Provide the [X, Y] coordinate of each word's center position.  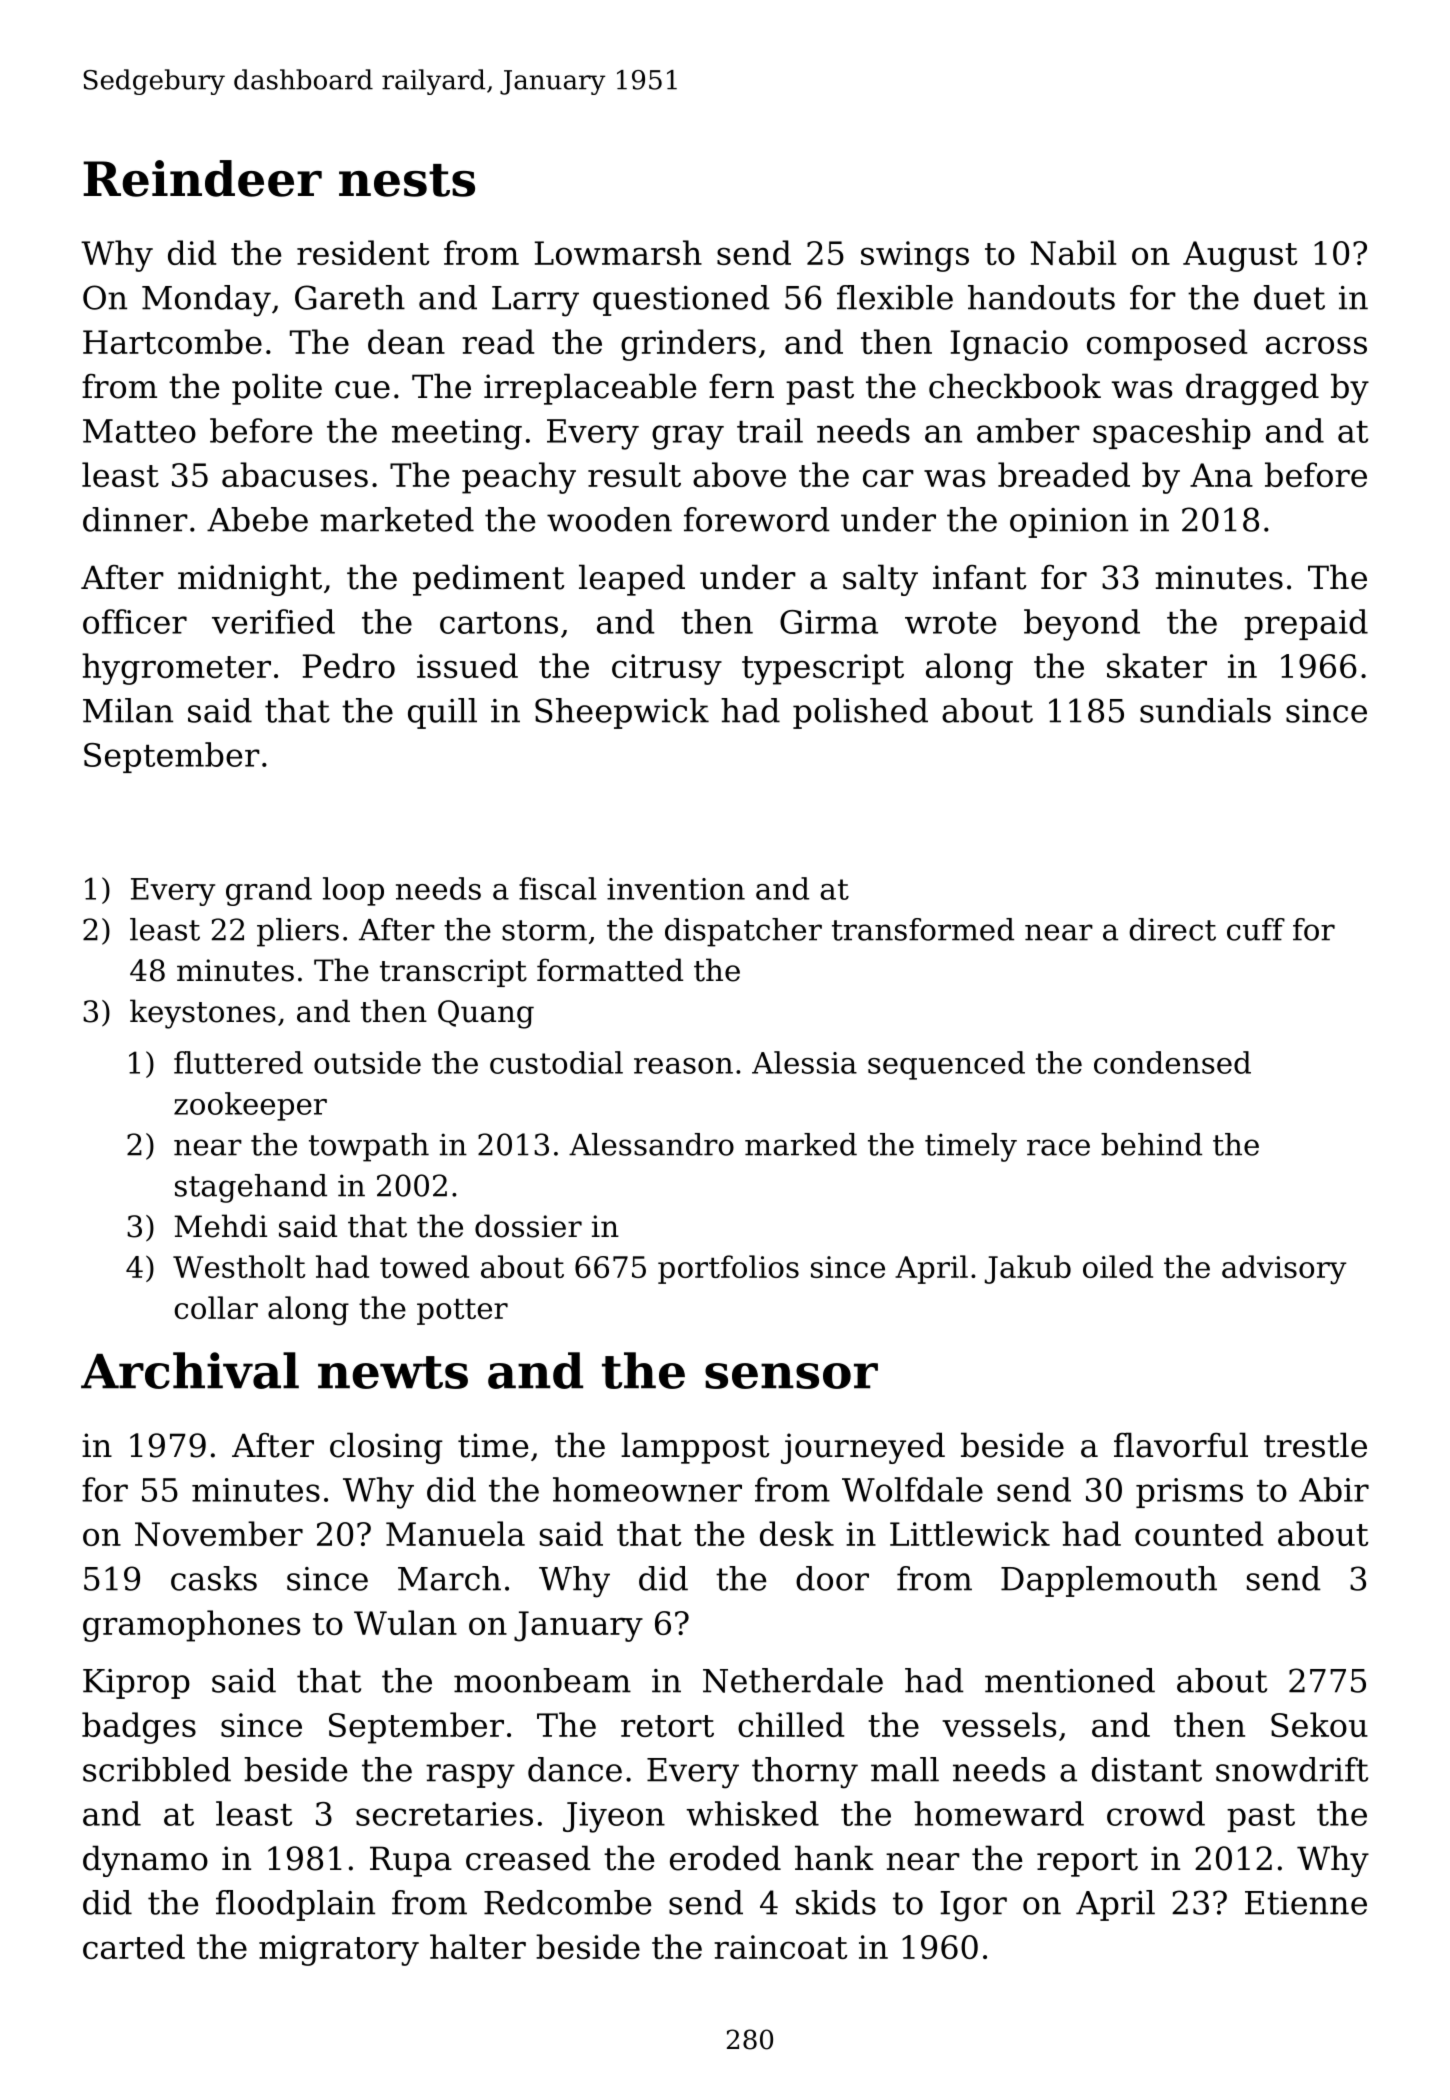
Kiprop [136, 1684]
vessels [999, 1724]
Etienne [1306, 1903]
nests [407, 180]
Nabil [1073, 252]
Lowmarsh [618, 252]
